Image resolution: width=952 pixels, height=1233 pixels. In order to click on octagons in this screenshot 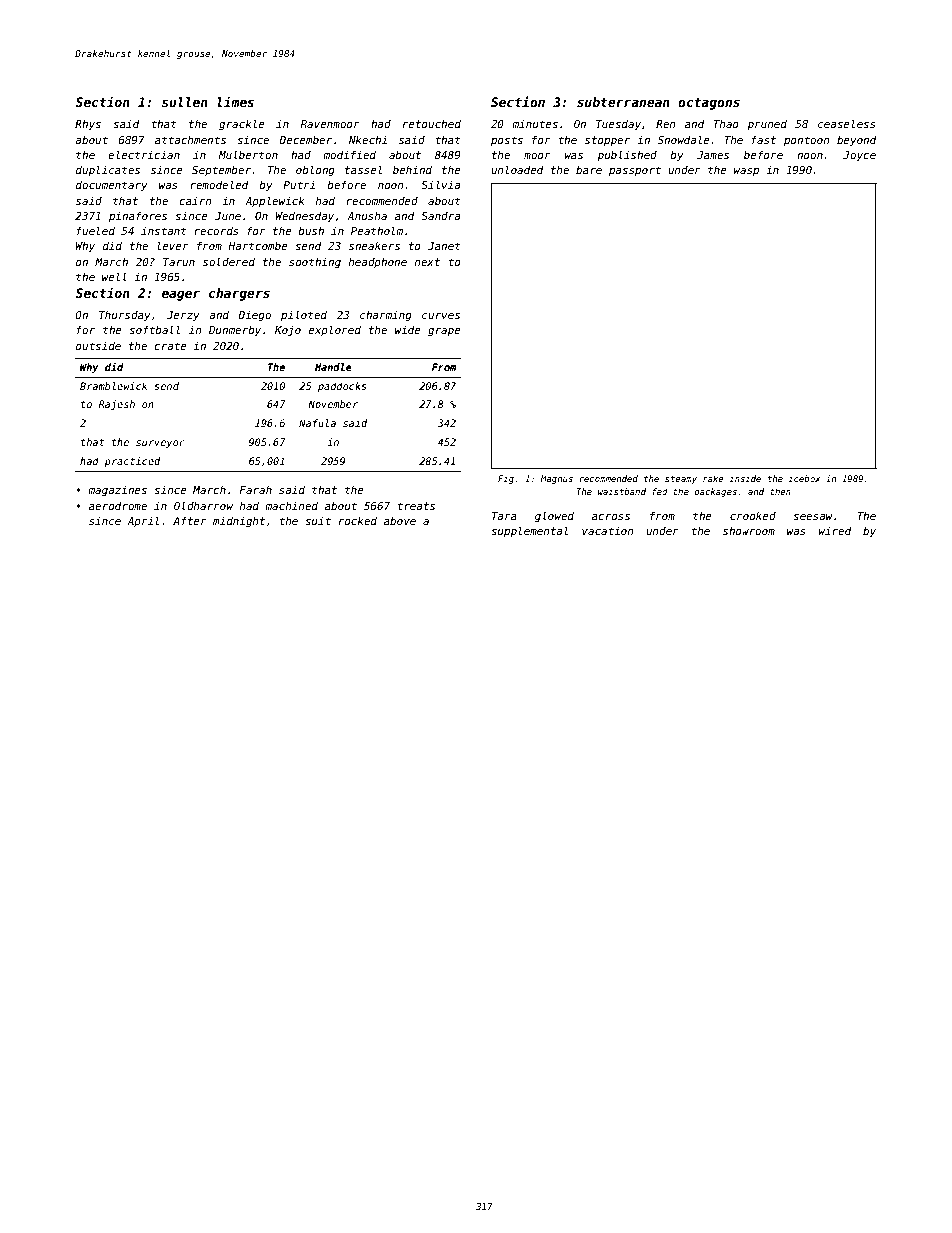, I will do `click(709, 104)`.
